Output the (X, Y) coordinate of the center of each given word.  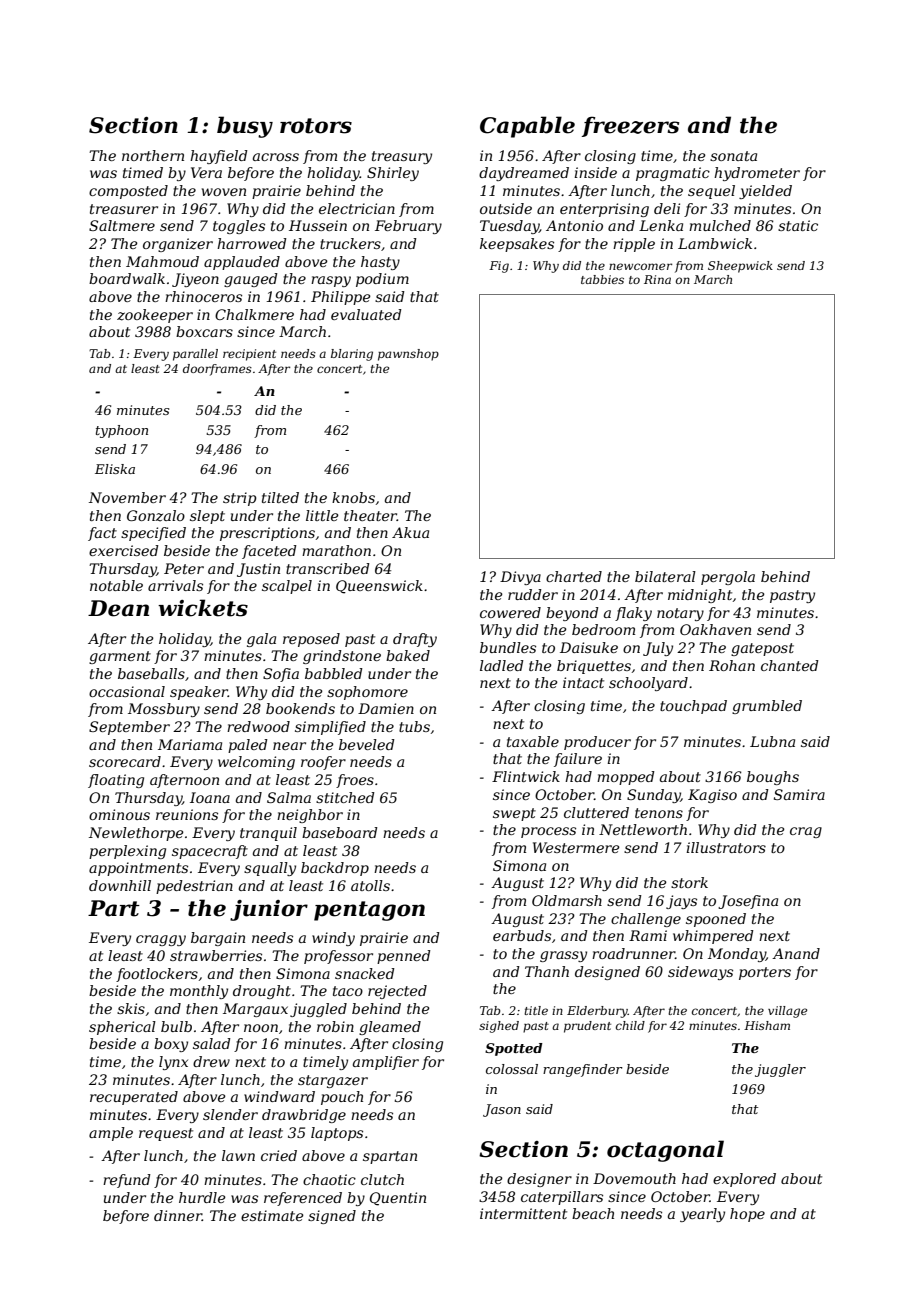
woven (224, 192)
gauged (251, 280)
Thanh (547, 971)
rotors (316, 126)
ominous (119, 814)
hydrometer (757, 174)
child (630, 1025)
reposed (311, 640)
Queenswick (379, 587)
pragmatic (673, 174)
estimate (272, 1215)
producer (597, 743)
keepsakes (517, 245)
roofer (323, 763)
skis (131, 1008)
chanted (790, 665)
